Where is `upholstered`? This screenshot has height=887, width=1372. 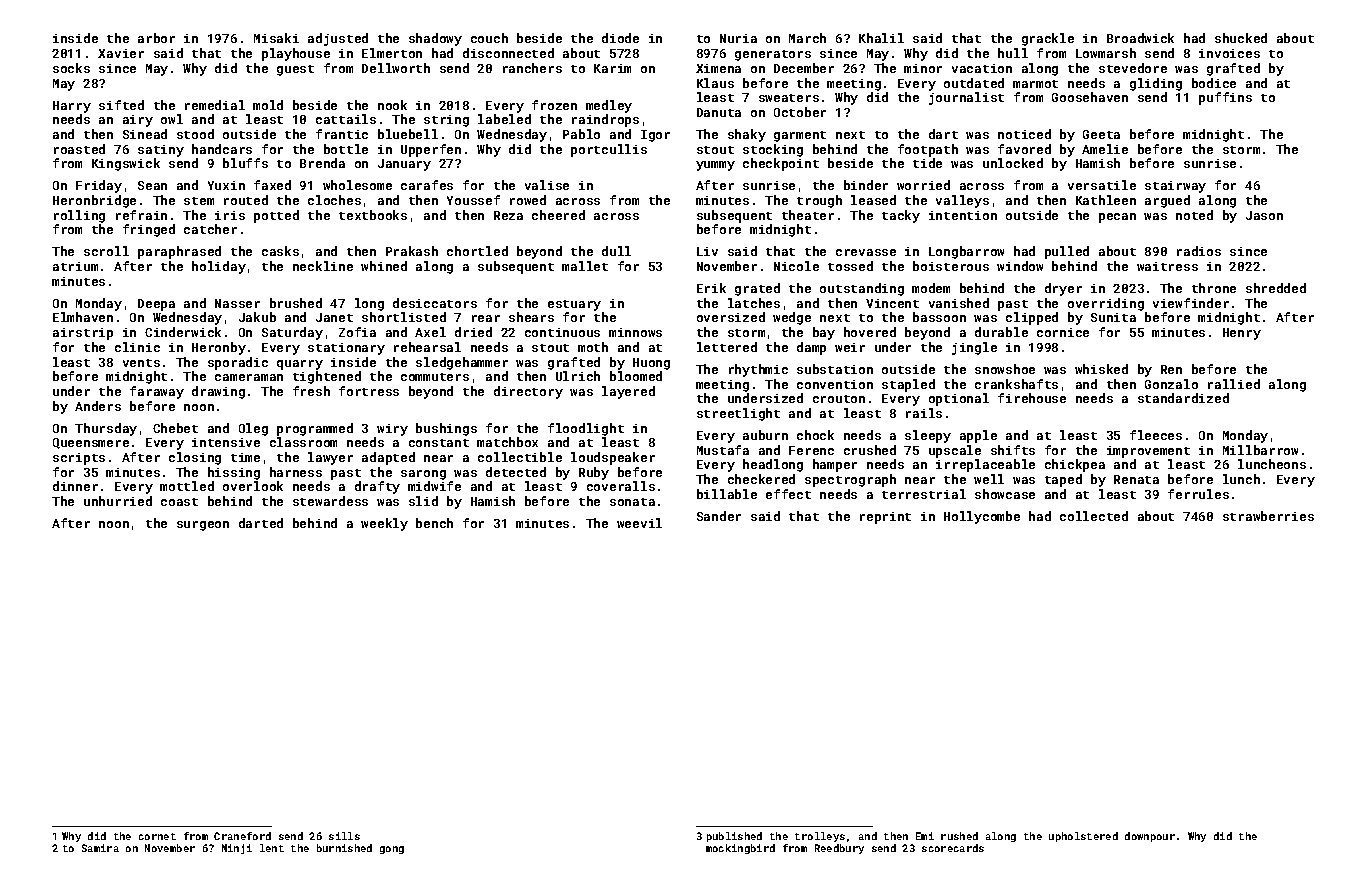 upholstered is located at coordinates (1083, 837).
